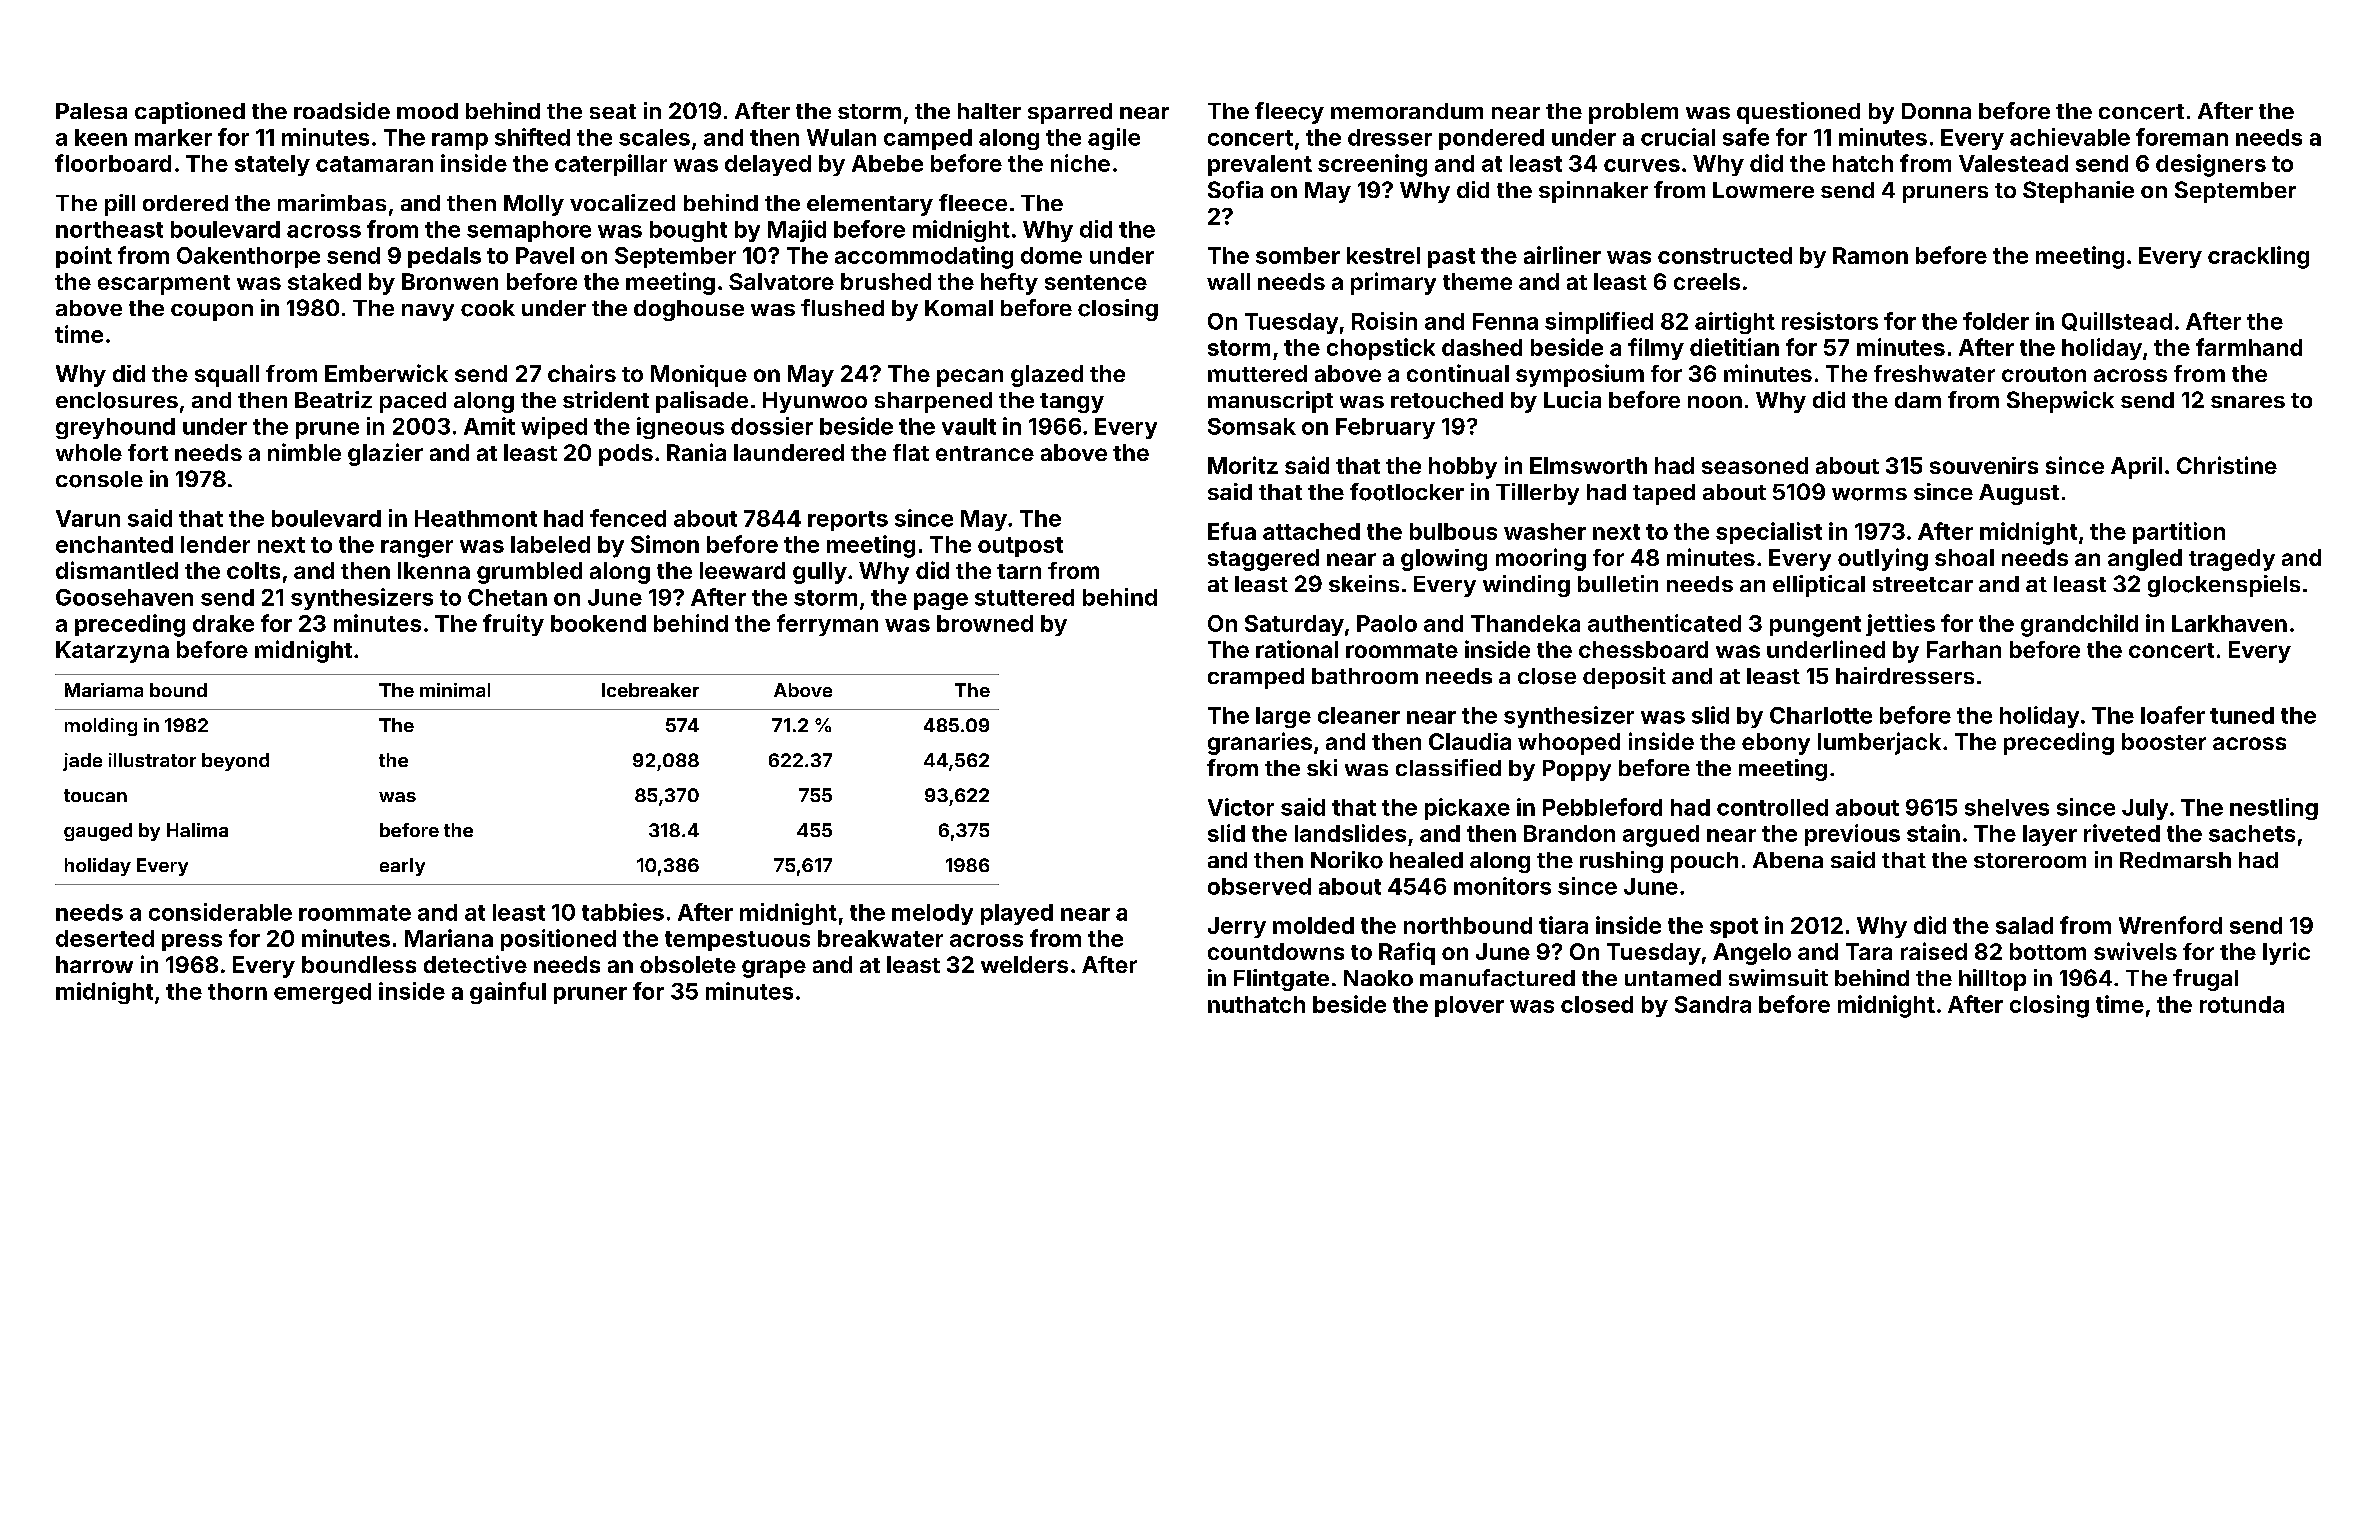 The width and height of the screenshot is (2380, 1540). What do you see at coordinates (2211, 165) in the screenshot?
I see `designers` at bounding box center [2211, 165].
